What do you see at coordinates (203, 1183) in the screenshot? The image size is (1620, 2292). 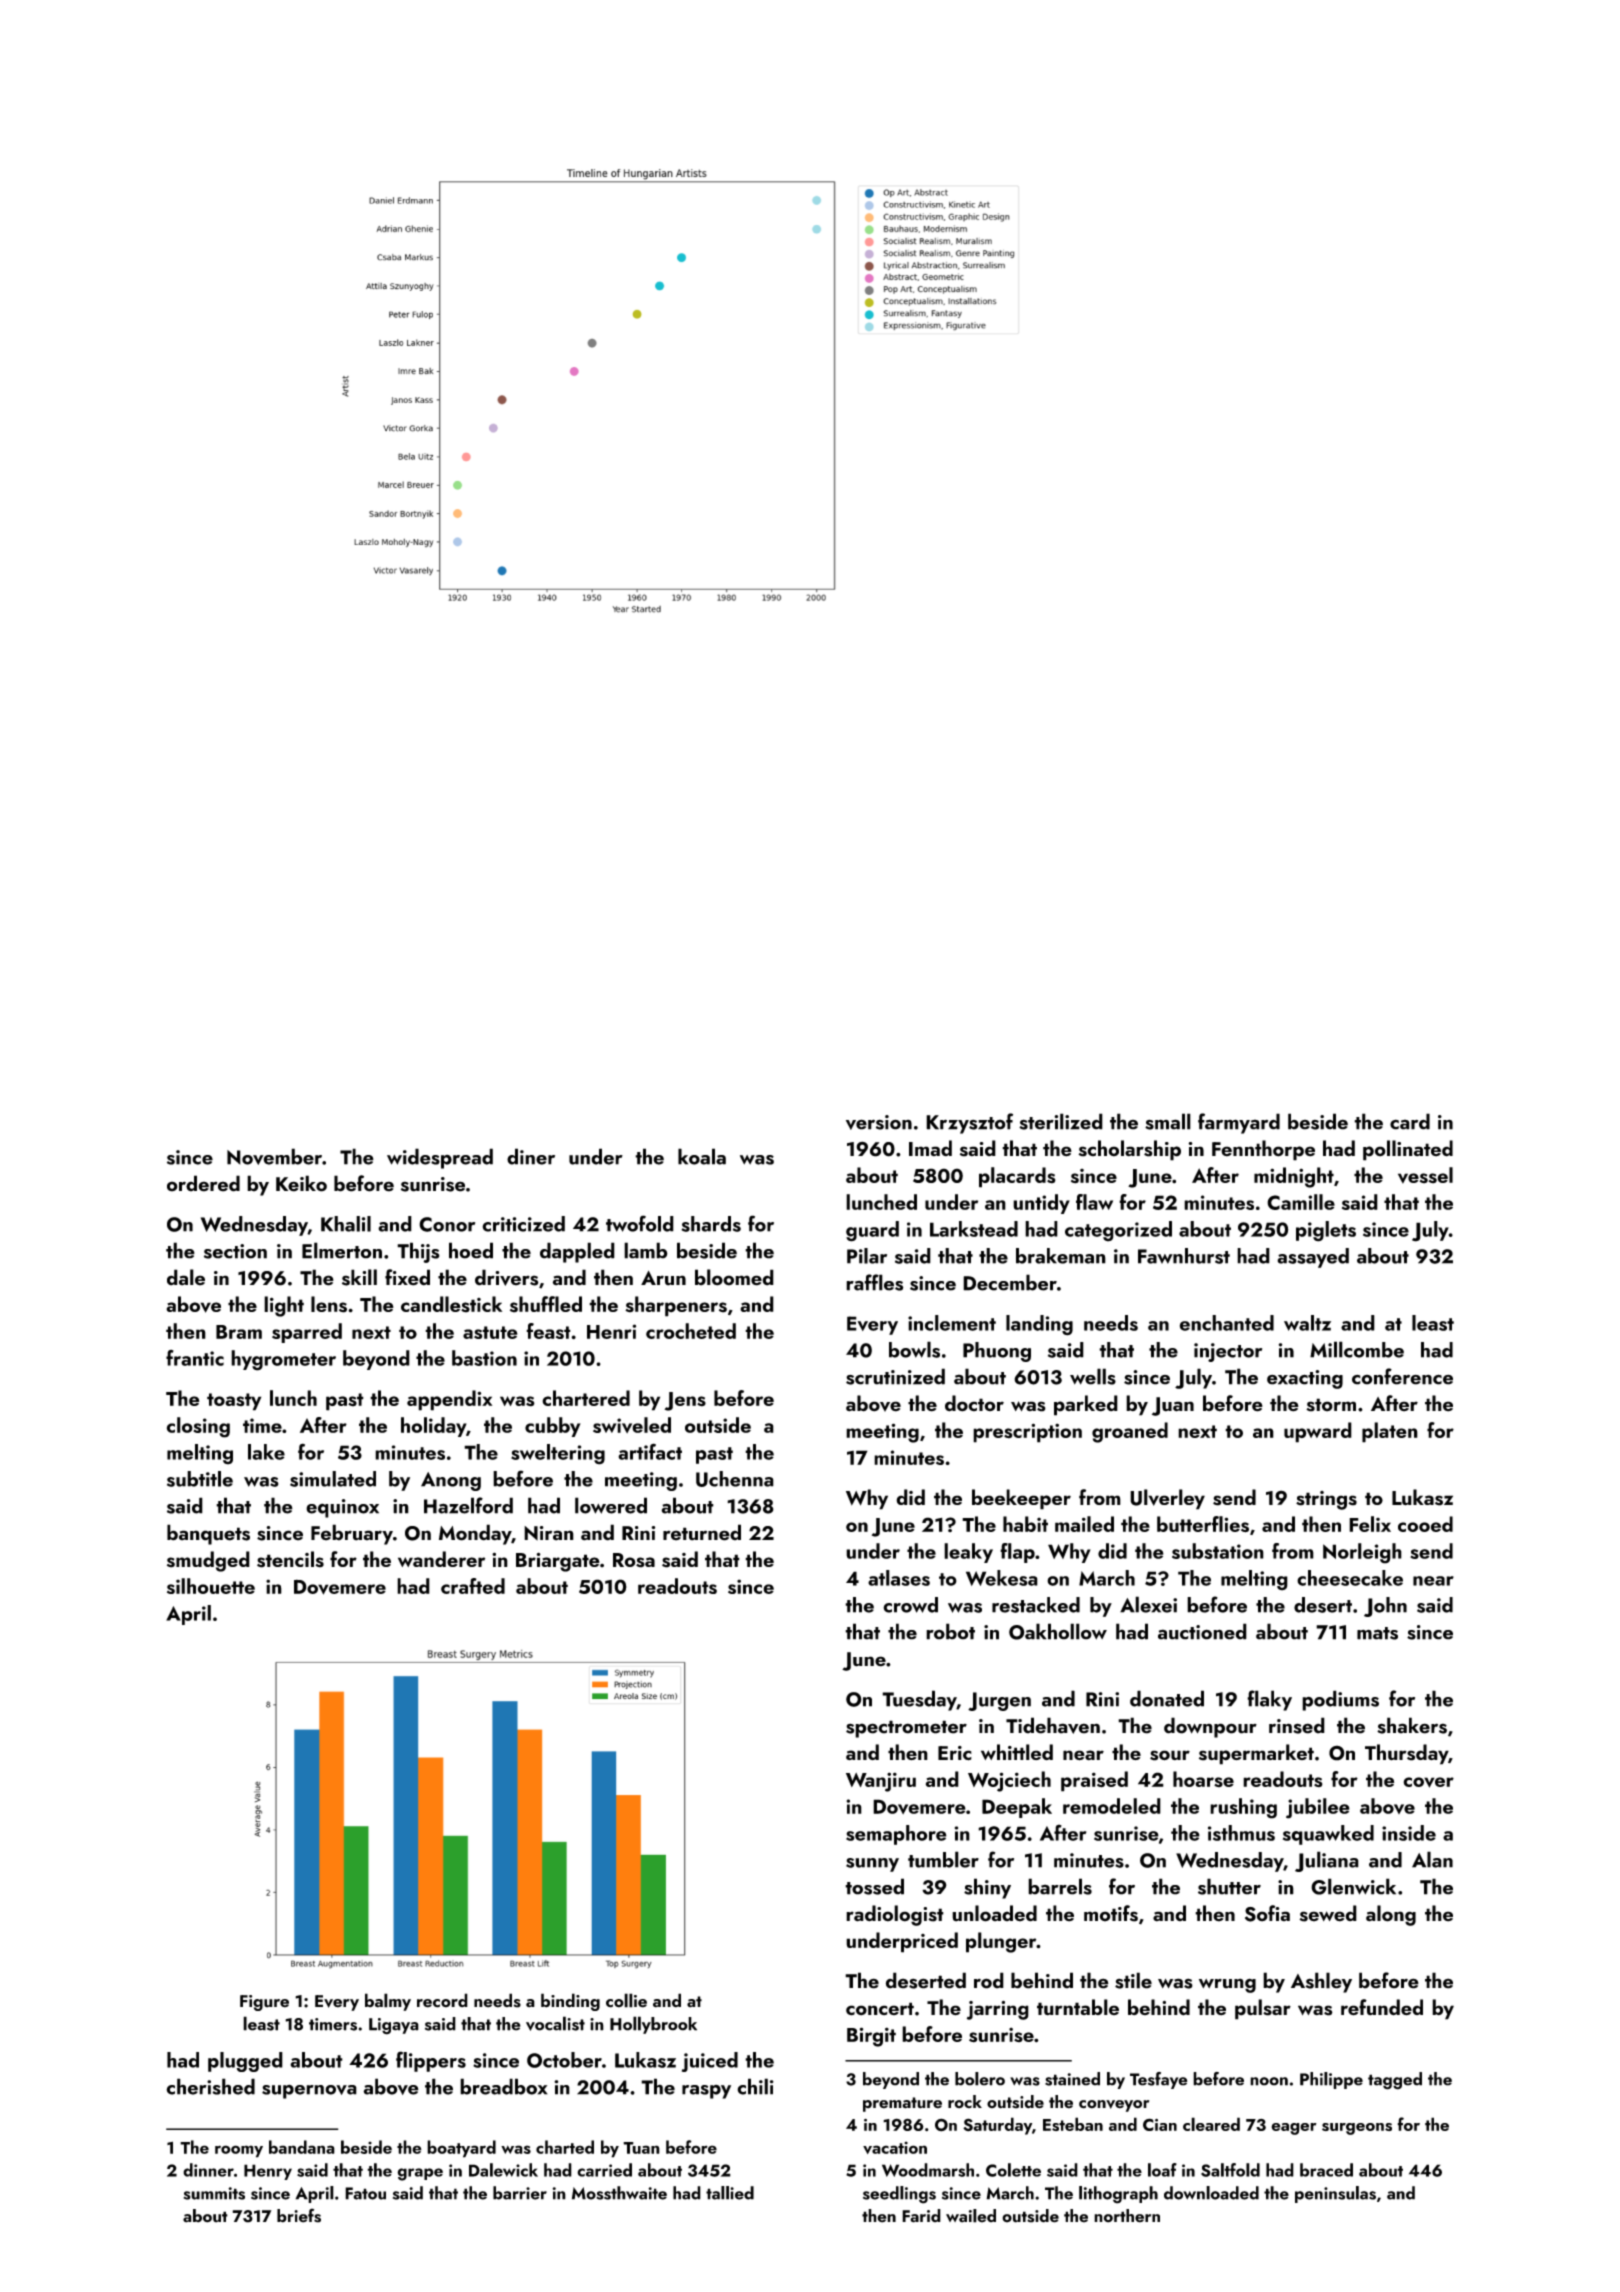 I see `ordered` at bounding box center [203, 1183].
